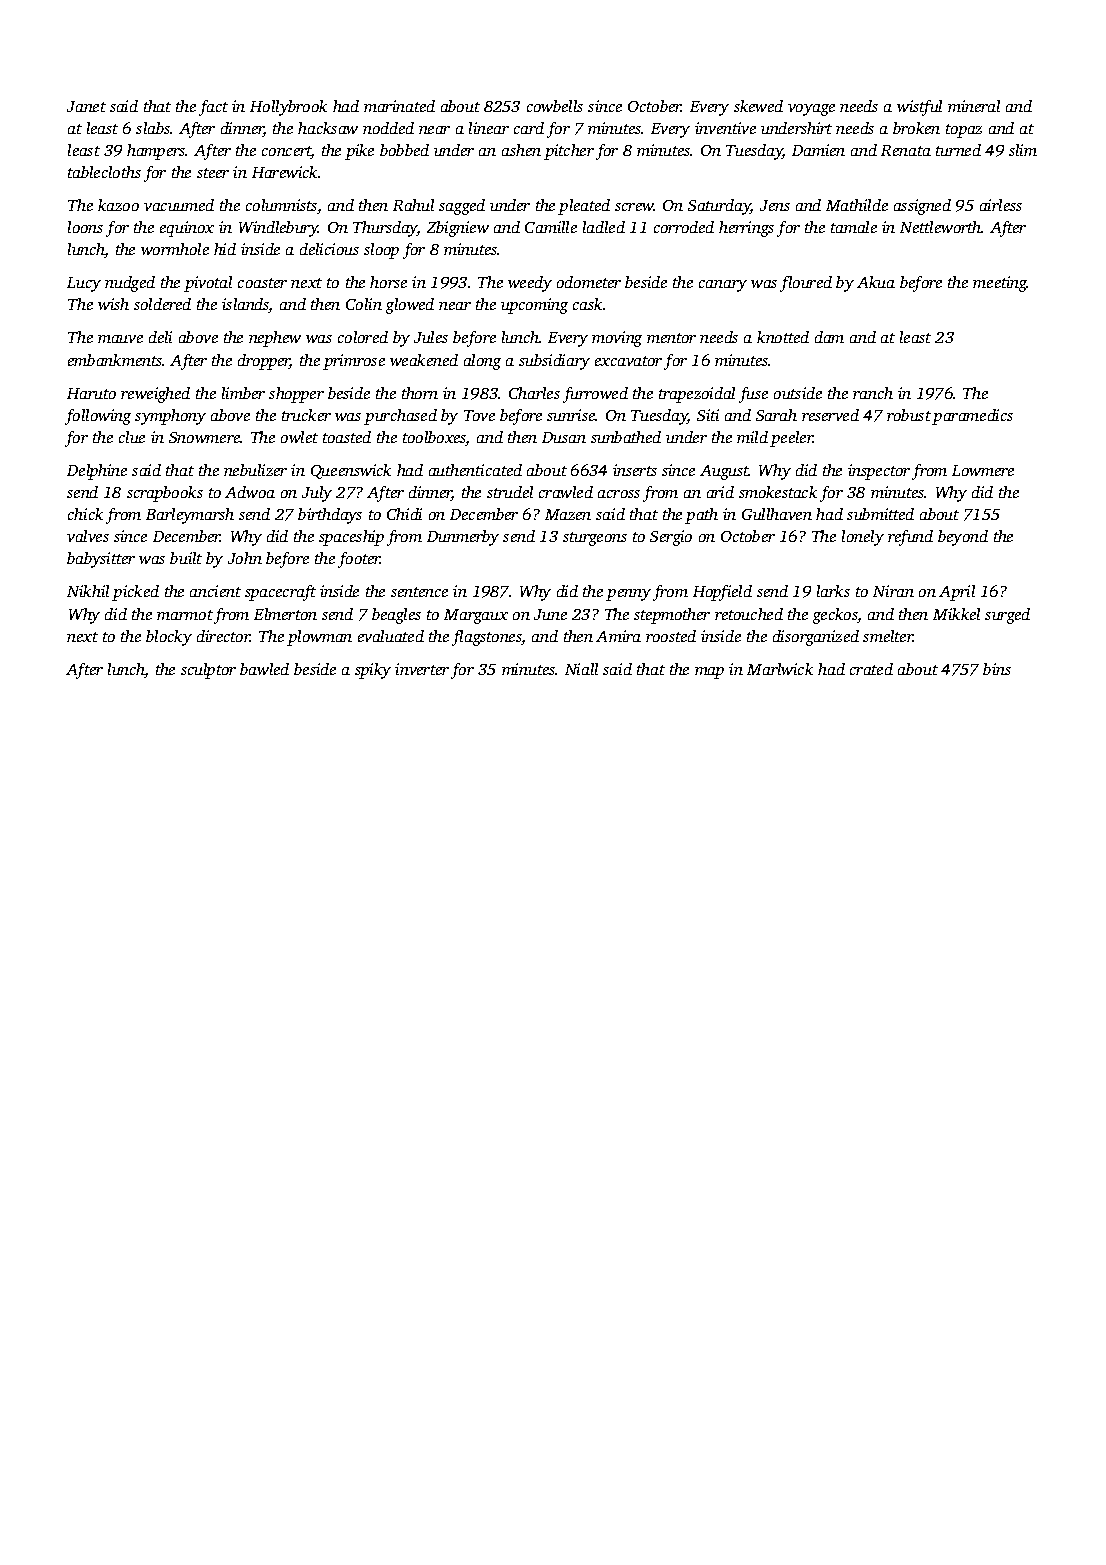 Image resolution: width=1106 pixels, height=1565 pixels. I want to click on Marlwick, so click(780, 669).
